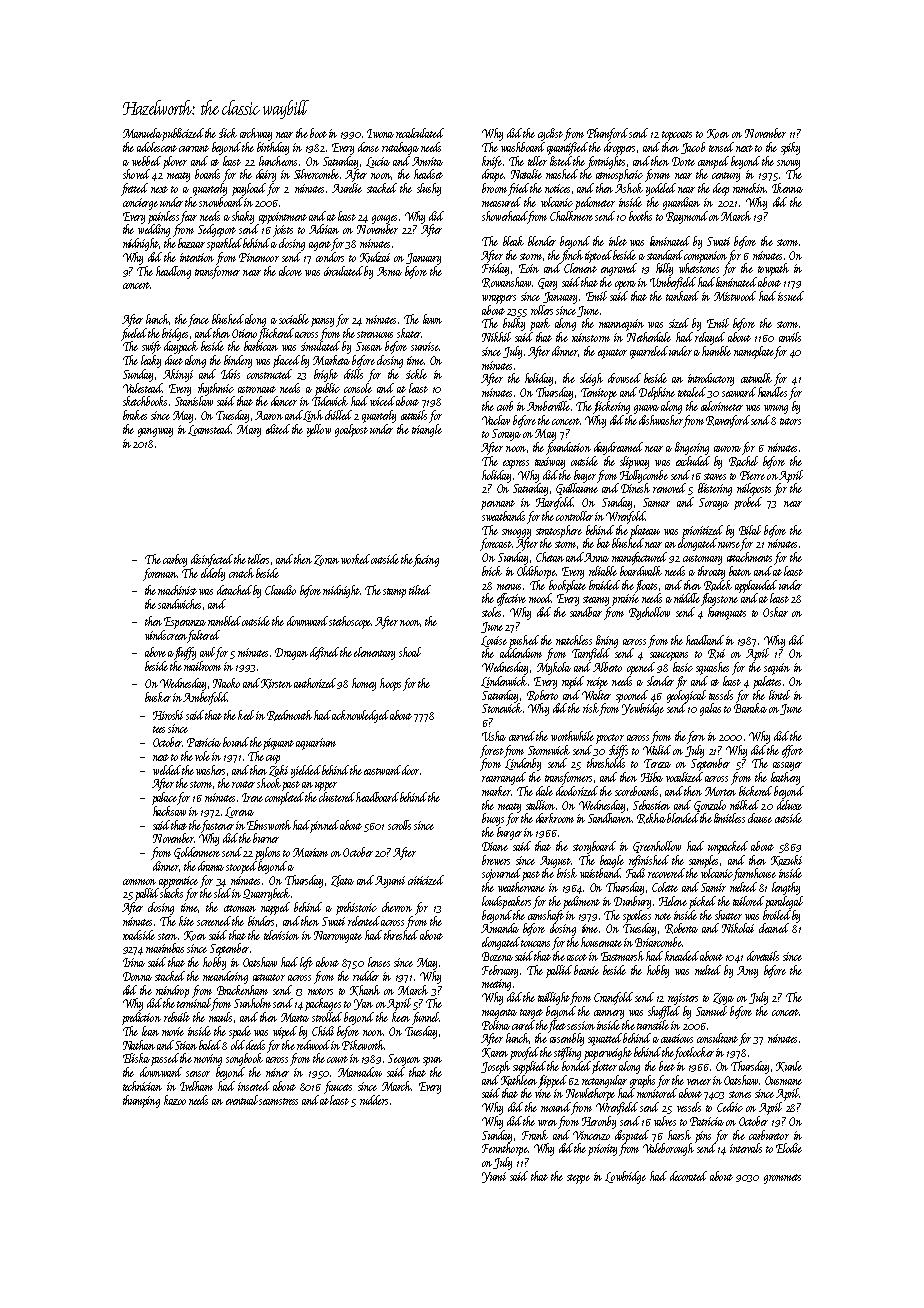 The width and height of the image is (924, 1308). I want to click on recalculated, so click(420, 133).
